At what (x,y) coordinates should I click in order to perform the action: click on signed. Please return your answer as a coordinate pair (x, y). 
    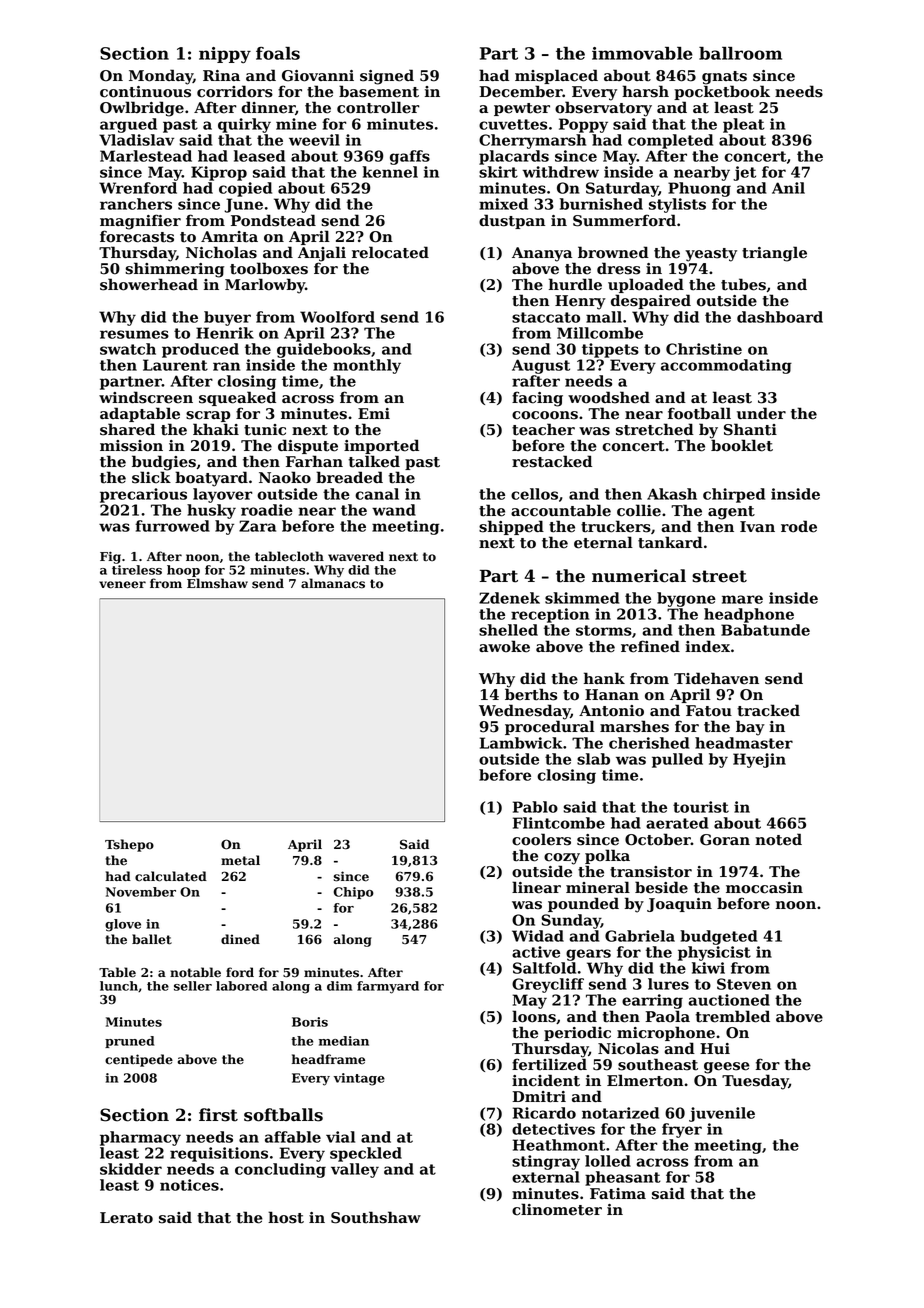
    Looking at the image, I should click on (387, 77).
